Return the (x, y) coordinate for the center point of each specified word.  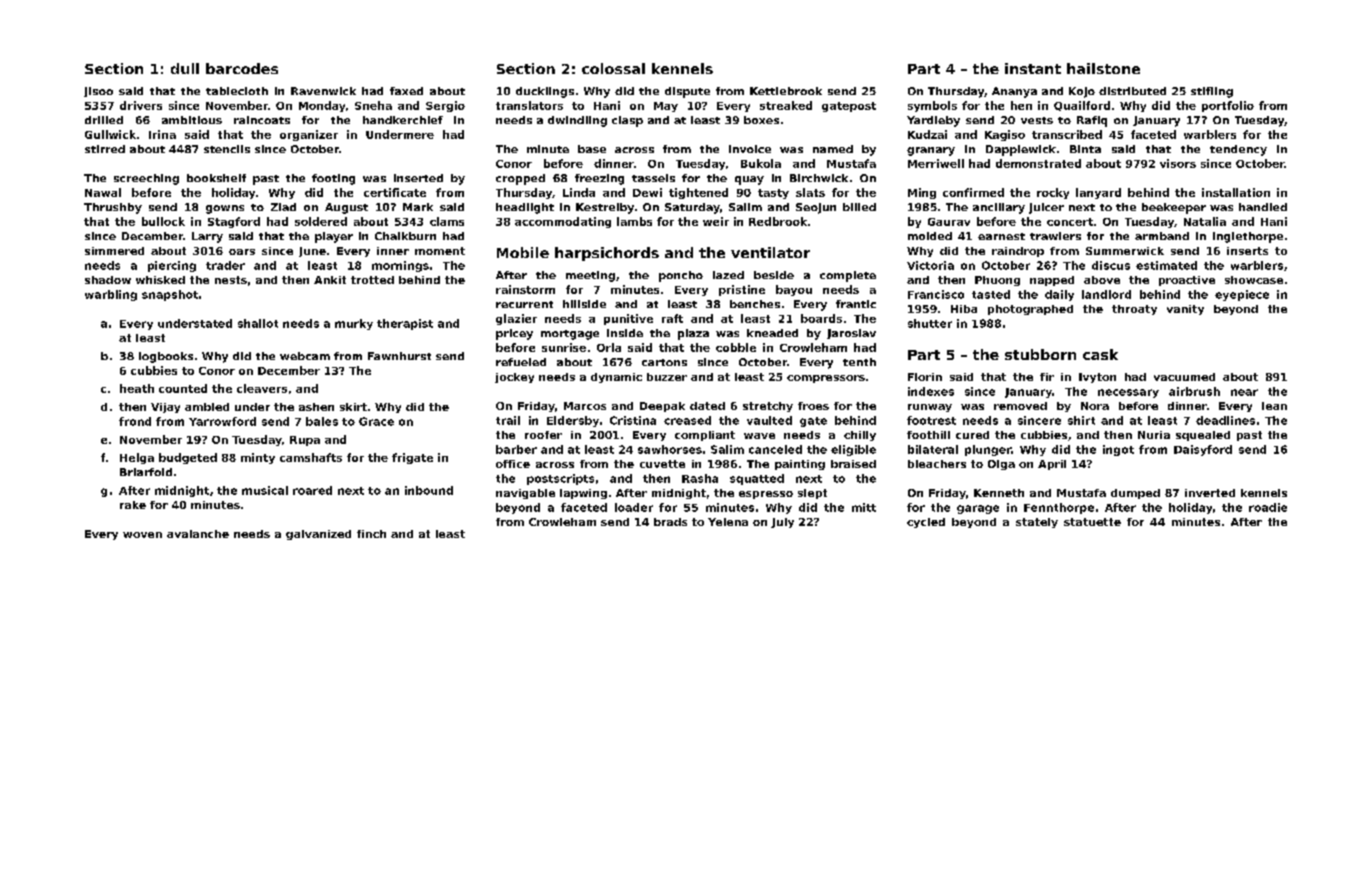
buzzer (667, 377)
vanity (1185, 310)
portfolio (1228, 106)
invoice (750, 149)
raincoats (262, 120)
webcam (305, 356)
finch (371, 534)
